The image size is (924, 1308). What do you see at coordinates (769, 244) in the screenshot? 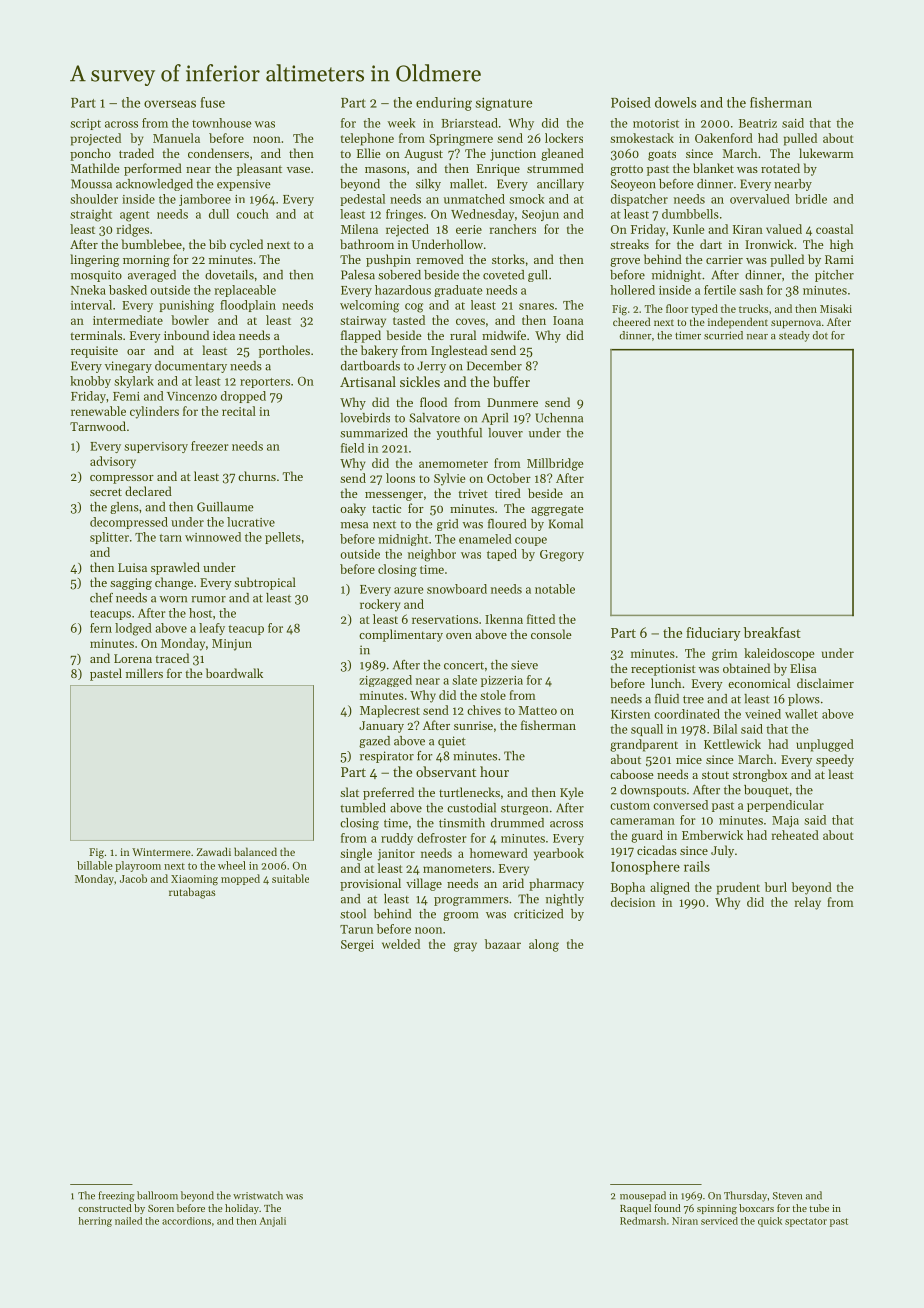
I see `Ironwick` at bounding box center [769, 244].
